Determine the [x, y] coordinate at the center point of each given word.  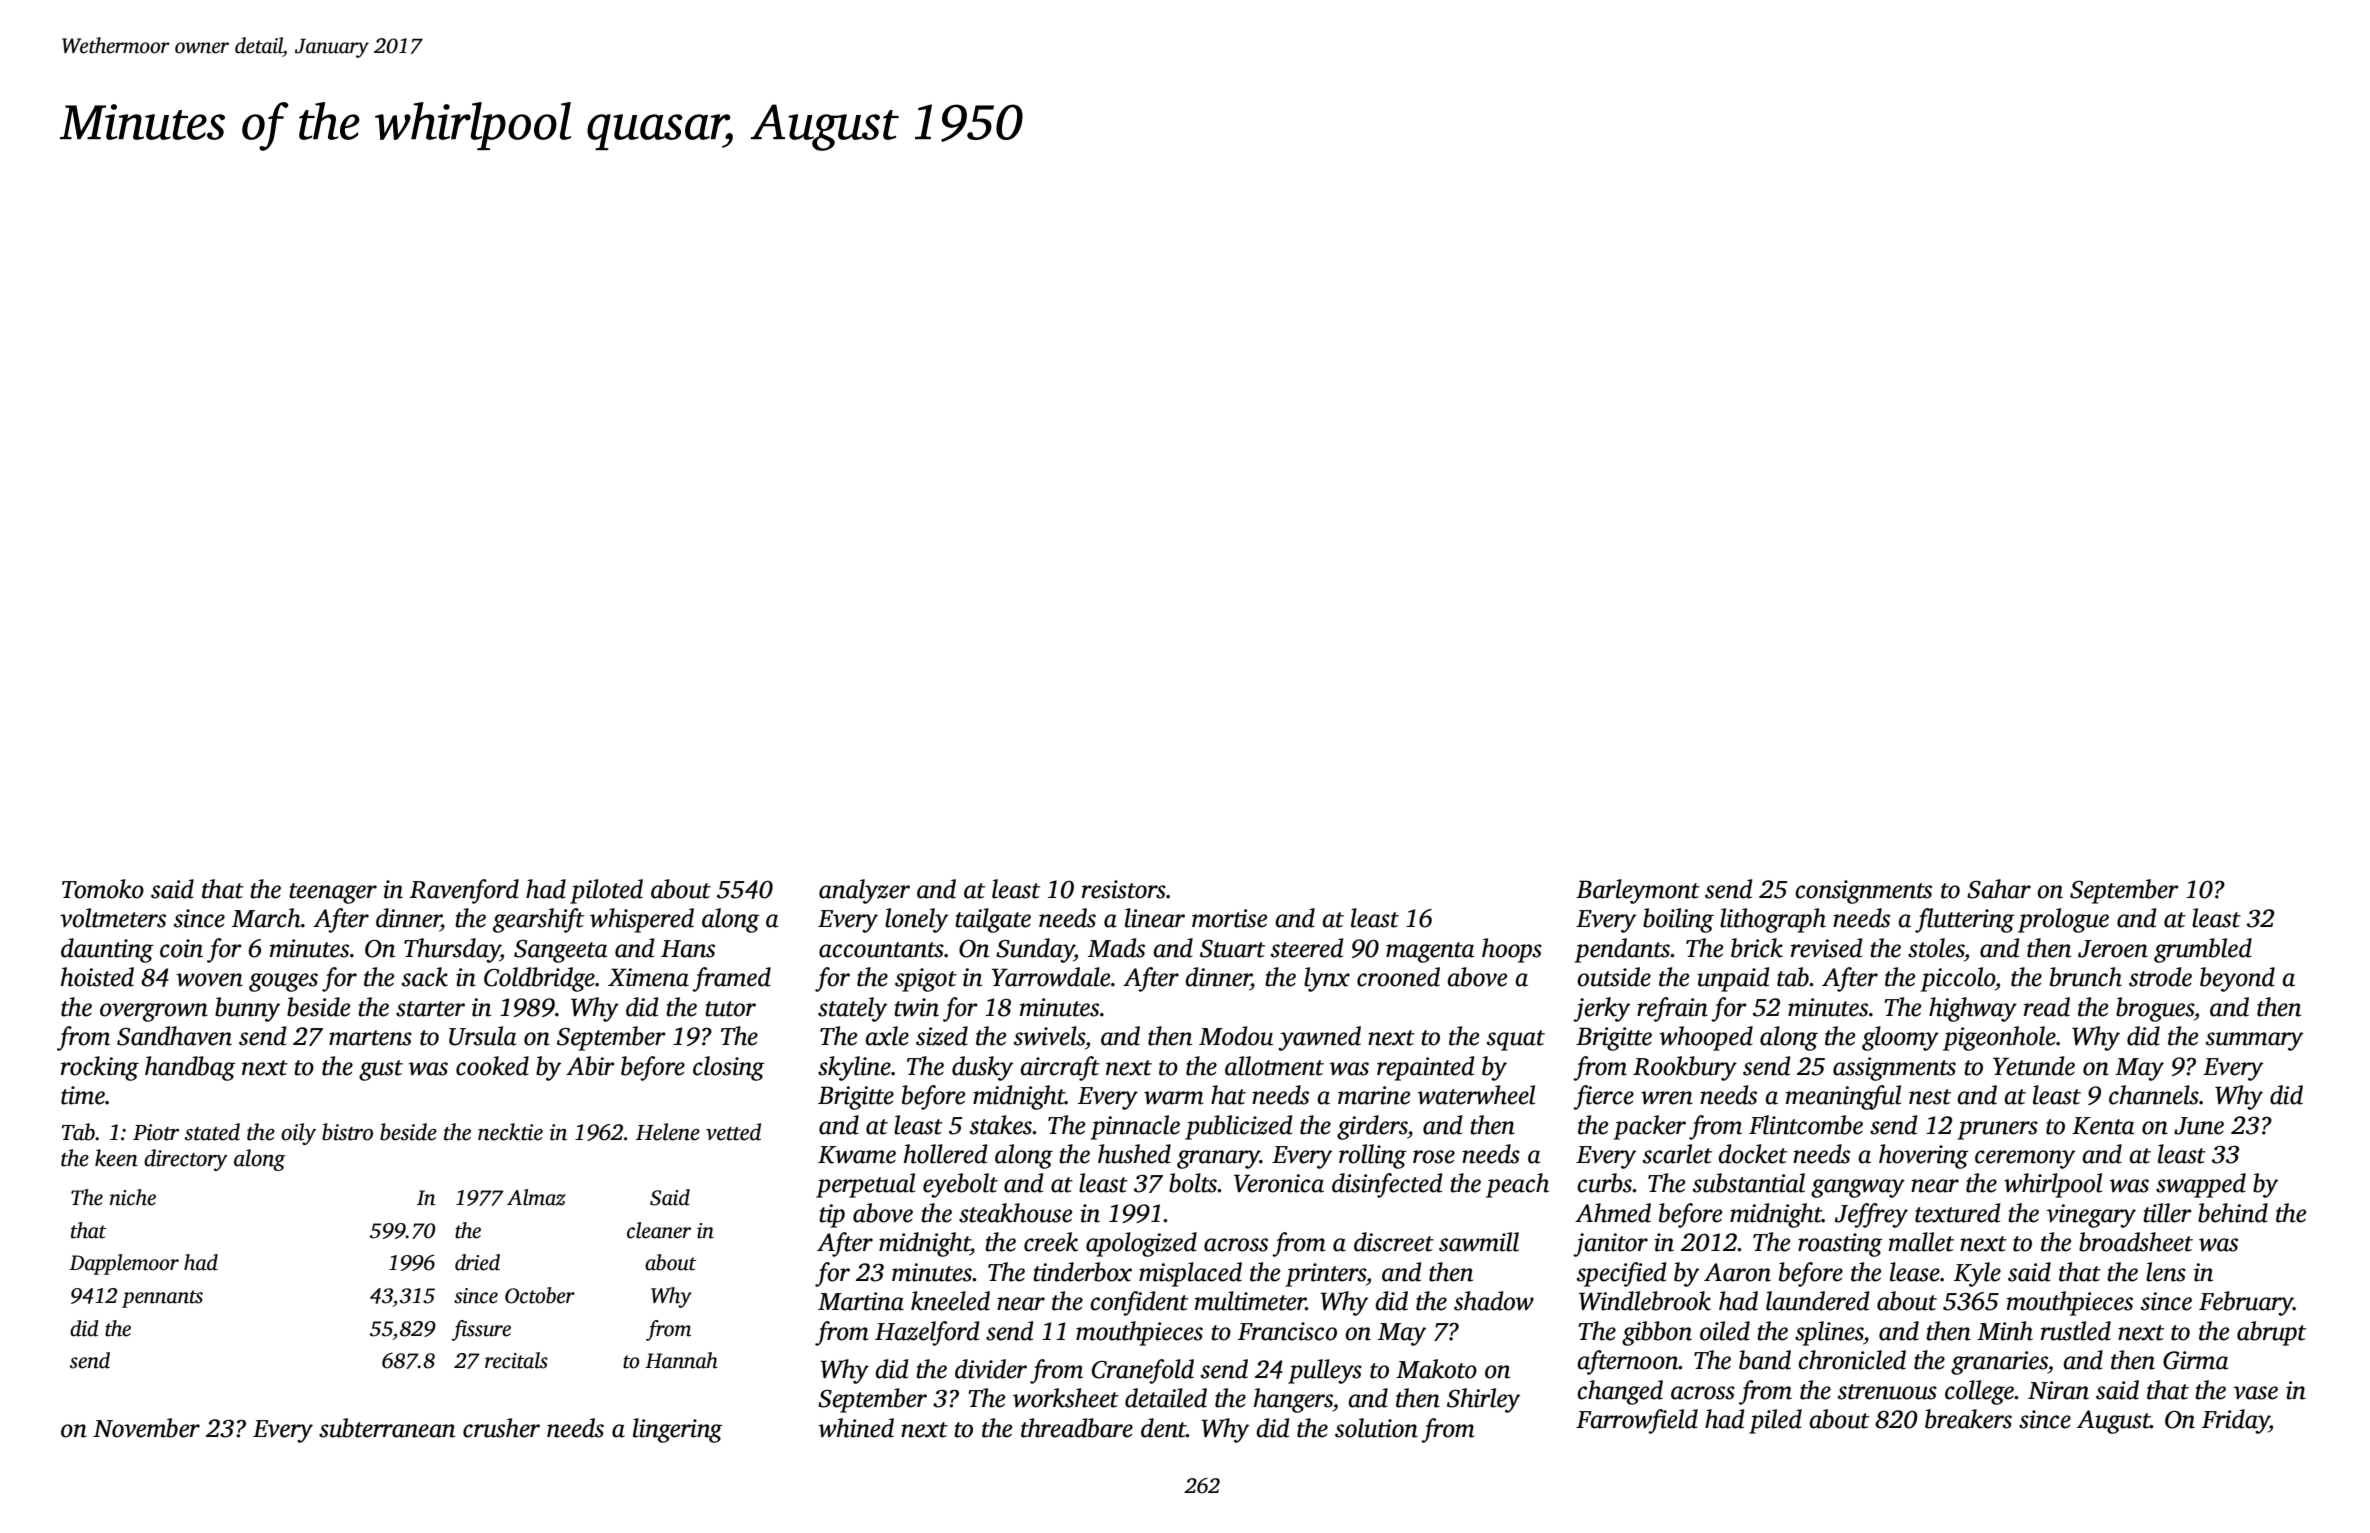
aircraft [1060, 1068]
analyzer [864, 891]
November [146, 1428]
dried [477, 1262]
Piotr [156, 1132]
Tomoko [103, 889]
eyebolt [960, 1185]
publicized [1238, 1127]
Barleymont [1638, 891]
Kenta [2103, 1126]
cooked [492, 1066]
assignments [1894, 1069]
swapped [2201, 1185]
